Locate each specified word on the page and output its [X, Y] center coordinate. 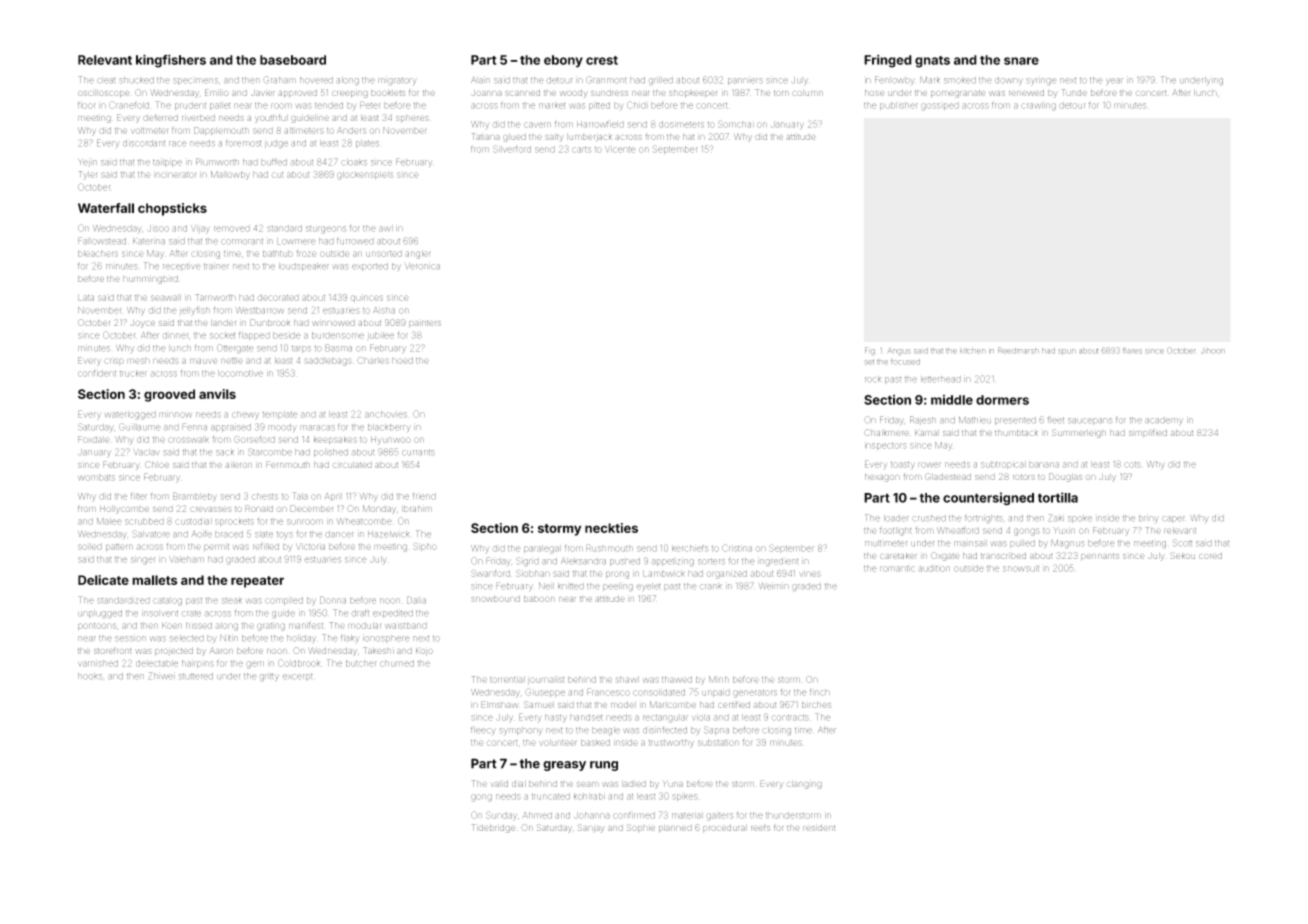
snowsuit [1021, 569]
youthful [271, 118]
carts [581, 150]
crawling [1038, 106]
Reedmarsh [1018, 350]
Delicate [103, 580]
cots [1132, 465]
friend [424, 496]
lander [223, 323]
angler [418, 254]
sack [225, 452]
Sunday [501, 816]
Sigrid [527, 562]
